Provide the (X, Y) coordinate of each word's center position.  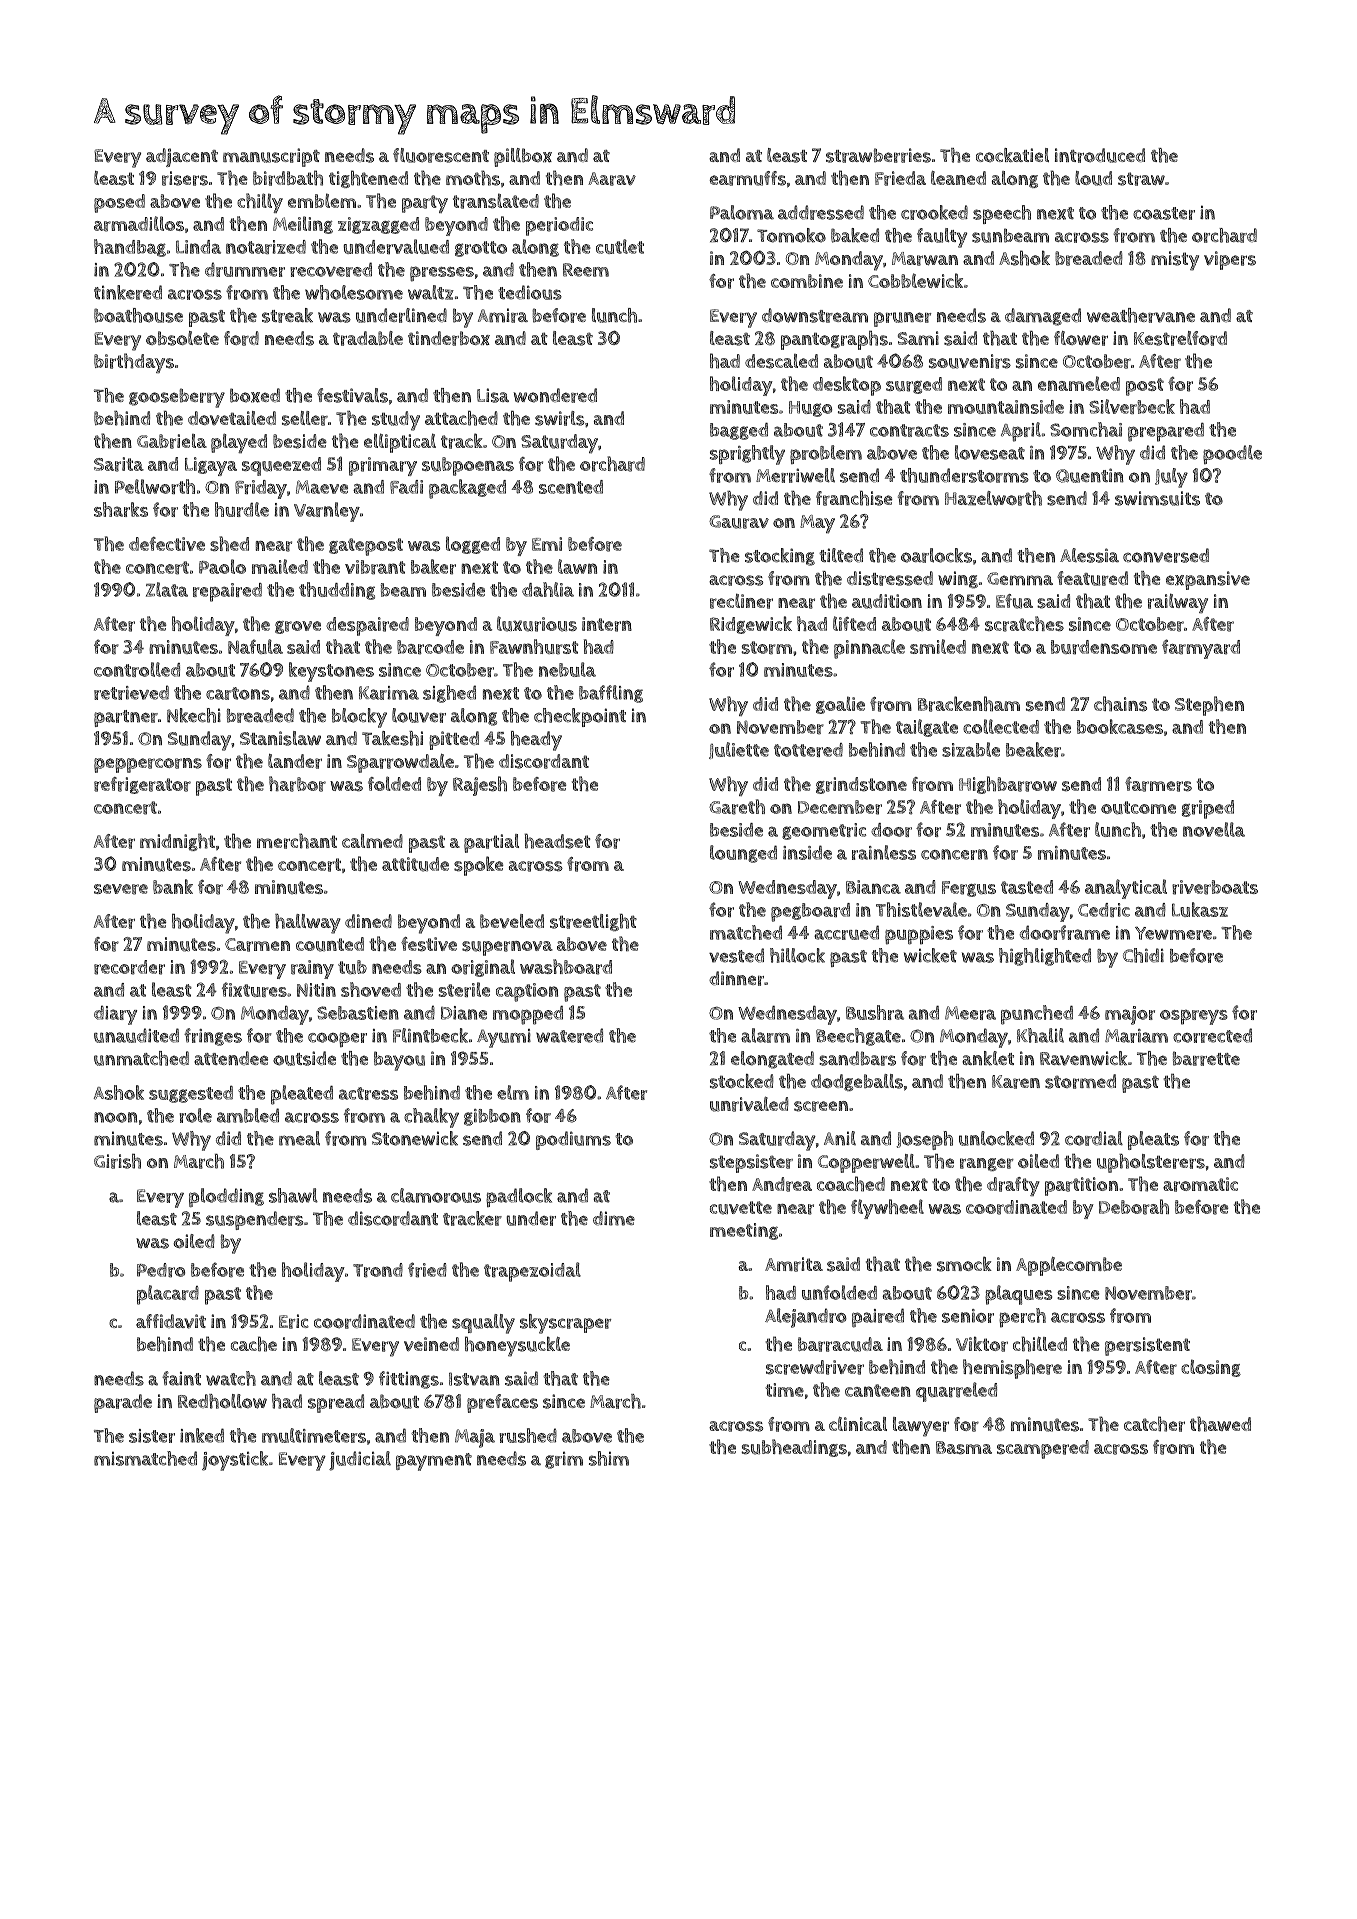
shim (609, 1458)
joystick (235, 1461)
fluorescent (441, 155)
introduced (1100, 155)
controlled (137, 669)
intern (607, 624)
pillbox (523, 157)
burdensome (1104, 647)
